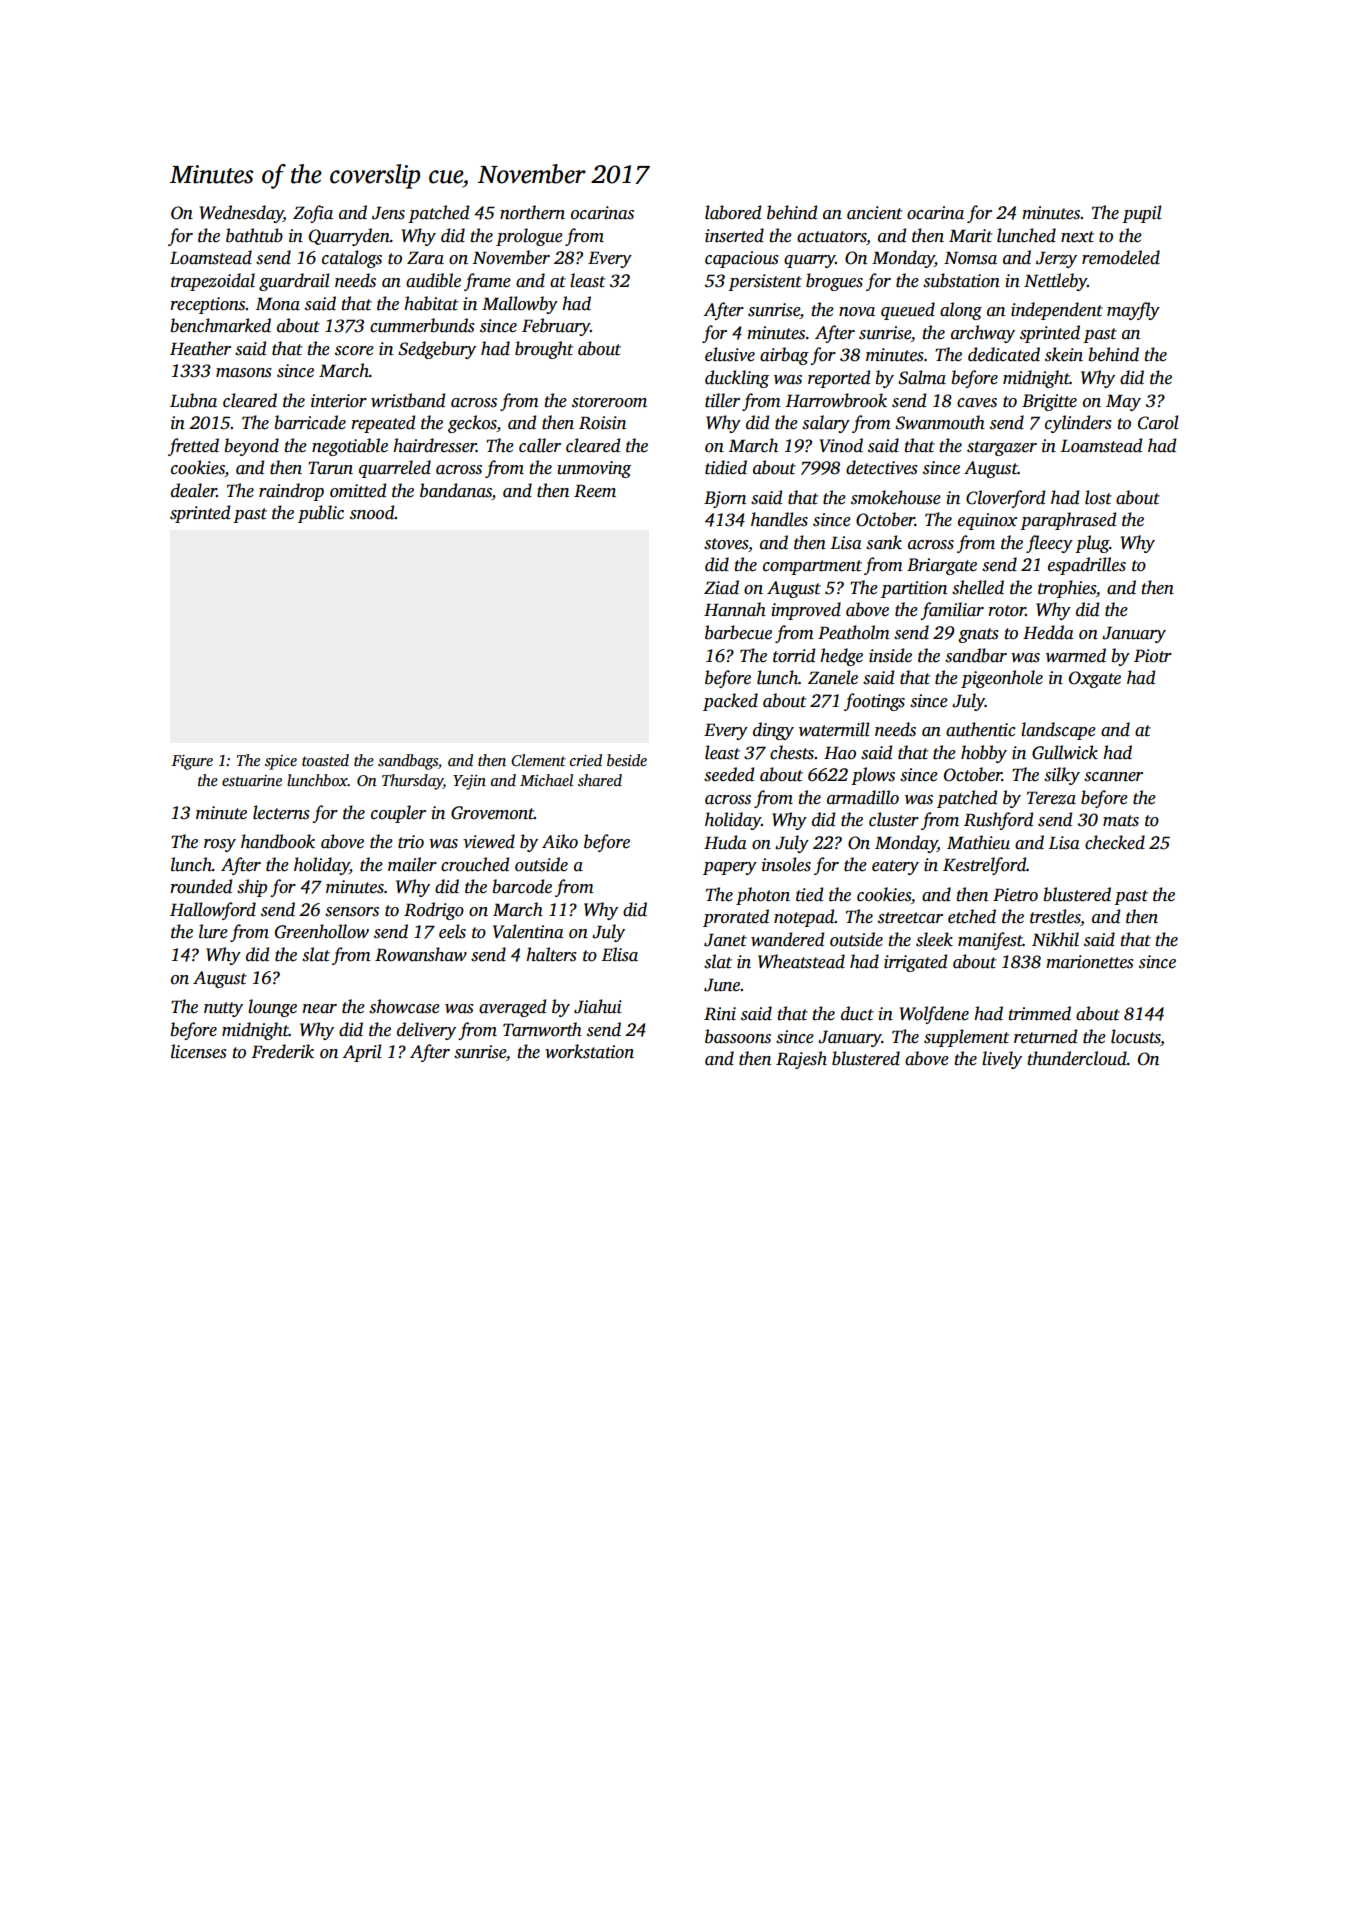 The width and height of the page is (1354, 1915). Describe the element at coordinates (339, 401) in the page. I see `interior` at that location.
